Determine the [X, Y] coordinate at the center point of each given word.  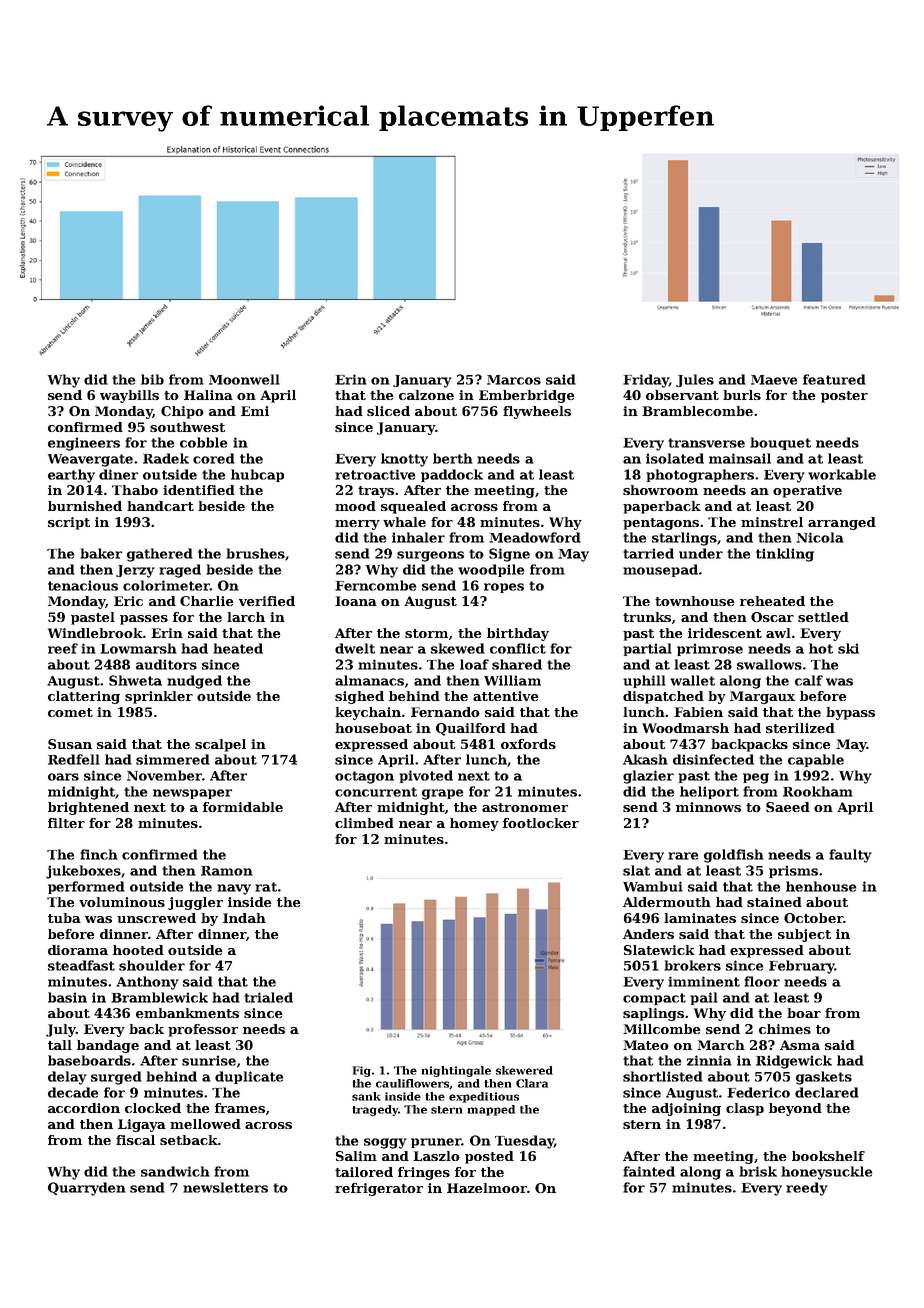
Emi [255, 411]
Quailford [471, 729]
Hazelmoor [487, 1188]
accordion [84, 1108]
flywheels [537, 412]
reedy [807, 1189]
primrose [710, 649]
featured [834, 379]
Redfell [74, 759]
